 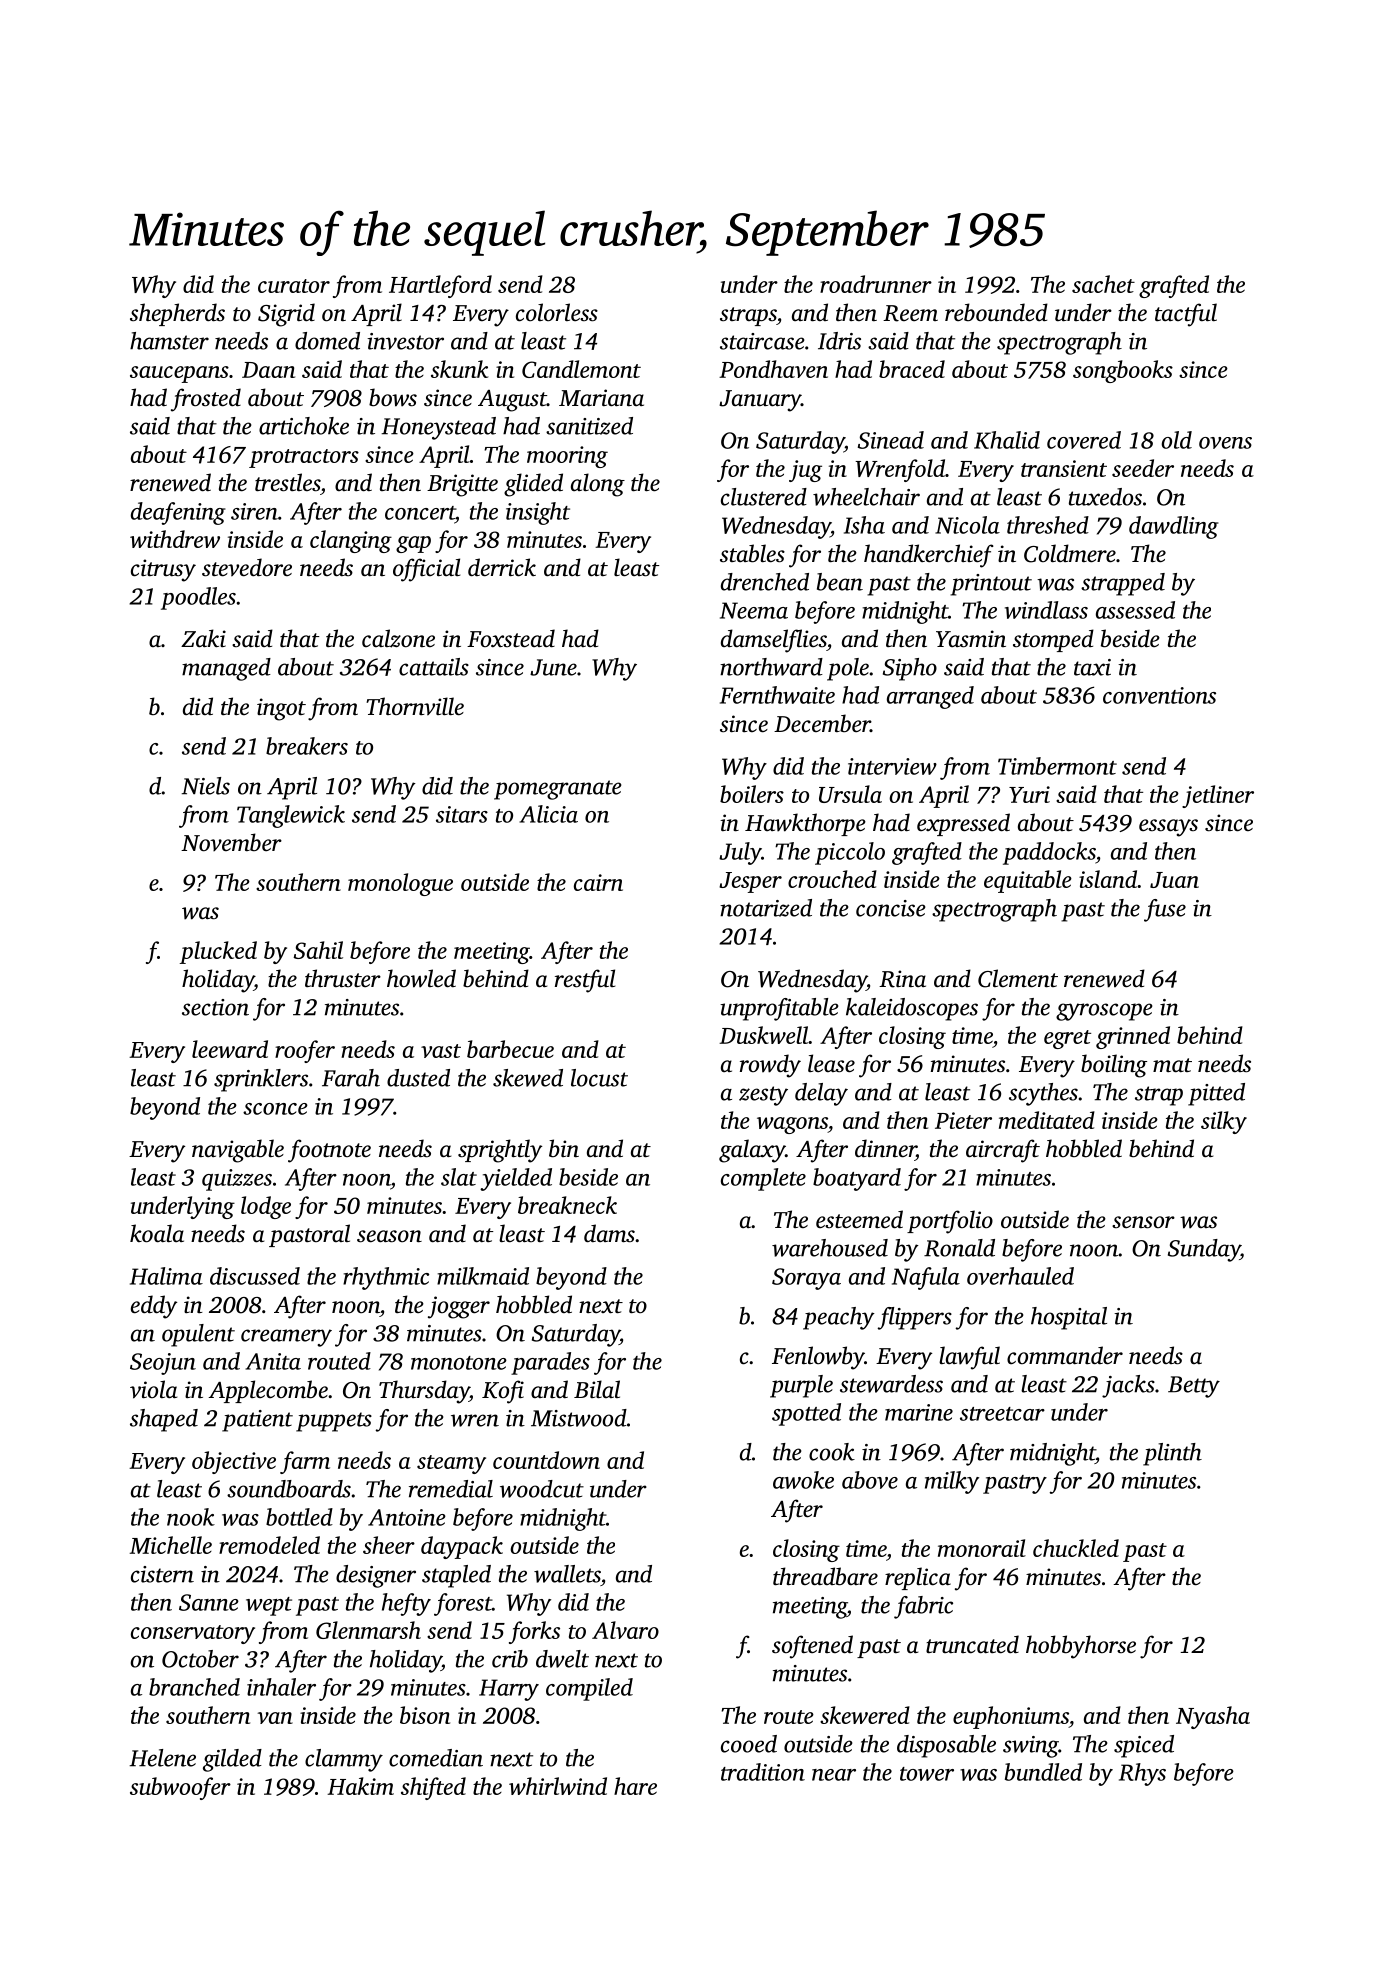 I want to click on January, so click(x=760, y=401).
